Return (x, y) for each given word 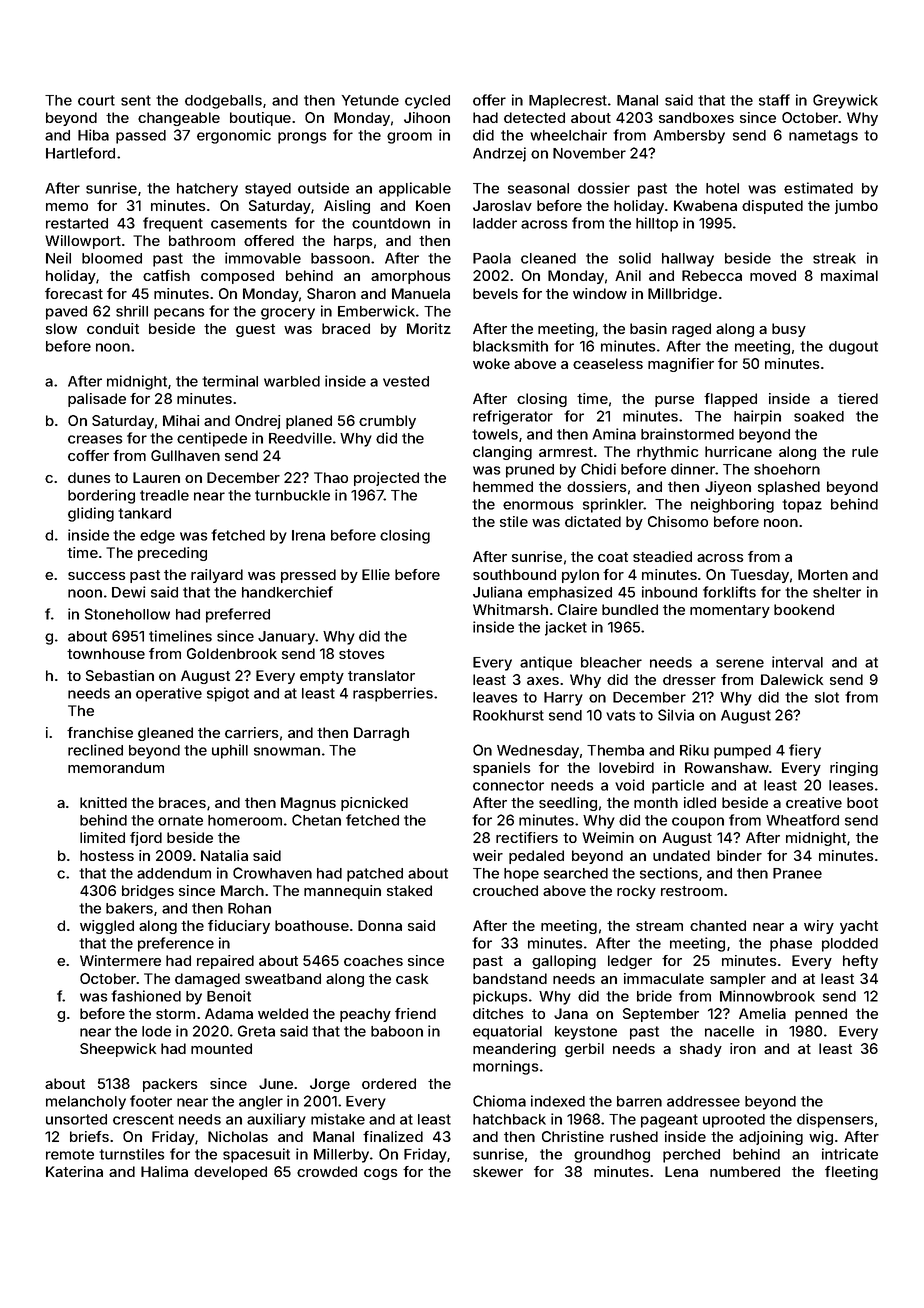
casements (249, 223)
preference (176, 944)
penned (821, 1015)
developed (230, 1173)
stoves (361, 654)
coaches (373, 960)
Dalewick (792, 679)
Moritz (429, 328)
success (96, 576)
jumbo (856, 207)
